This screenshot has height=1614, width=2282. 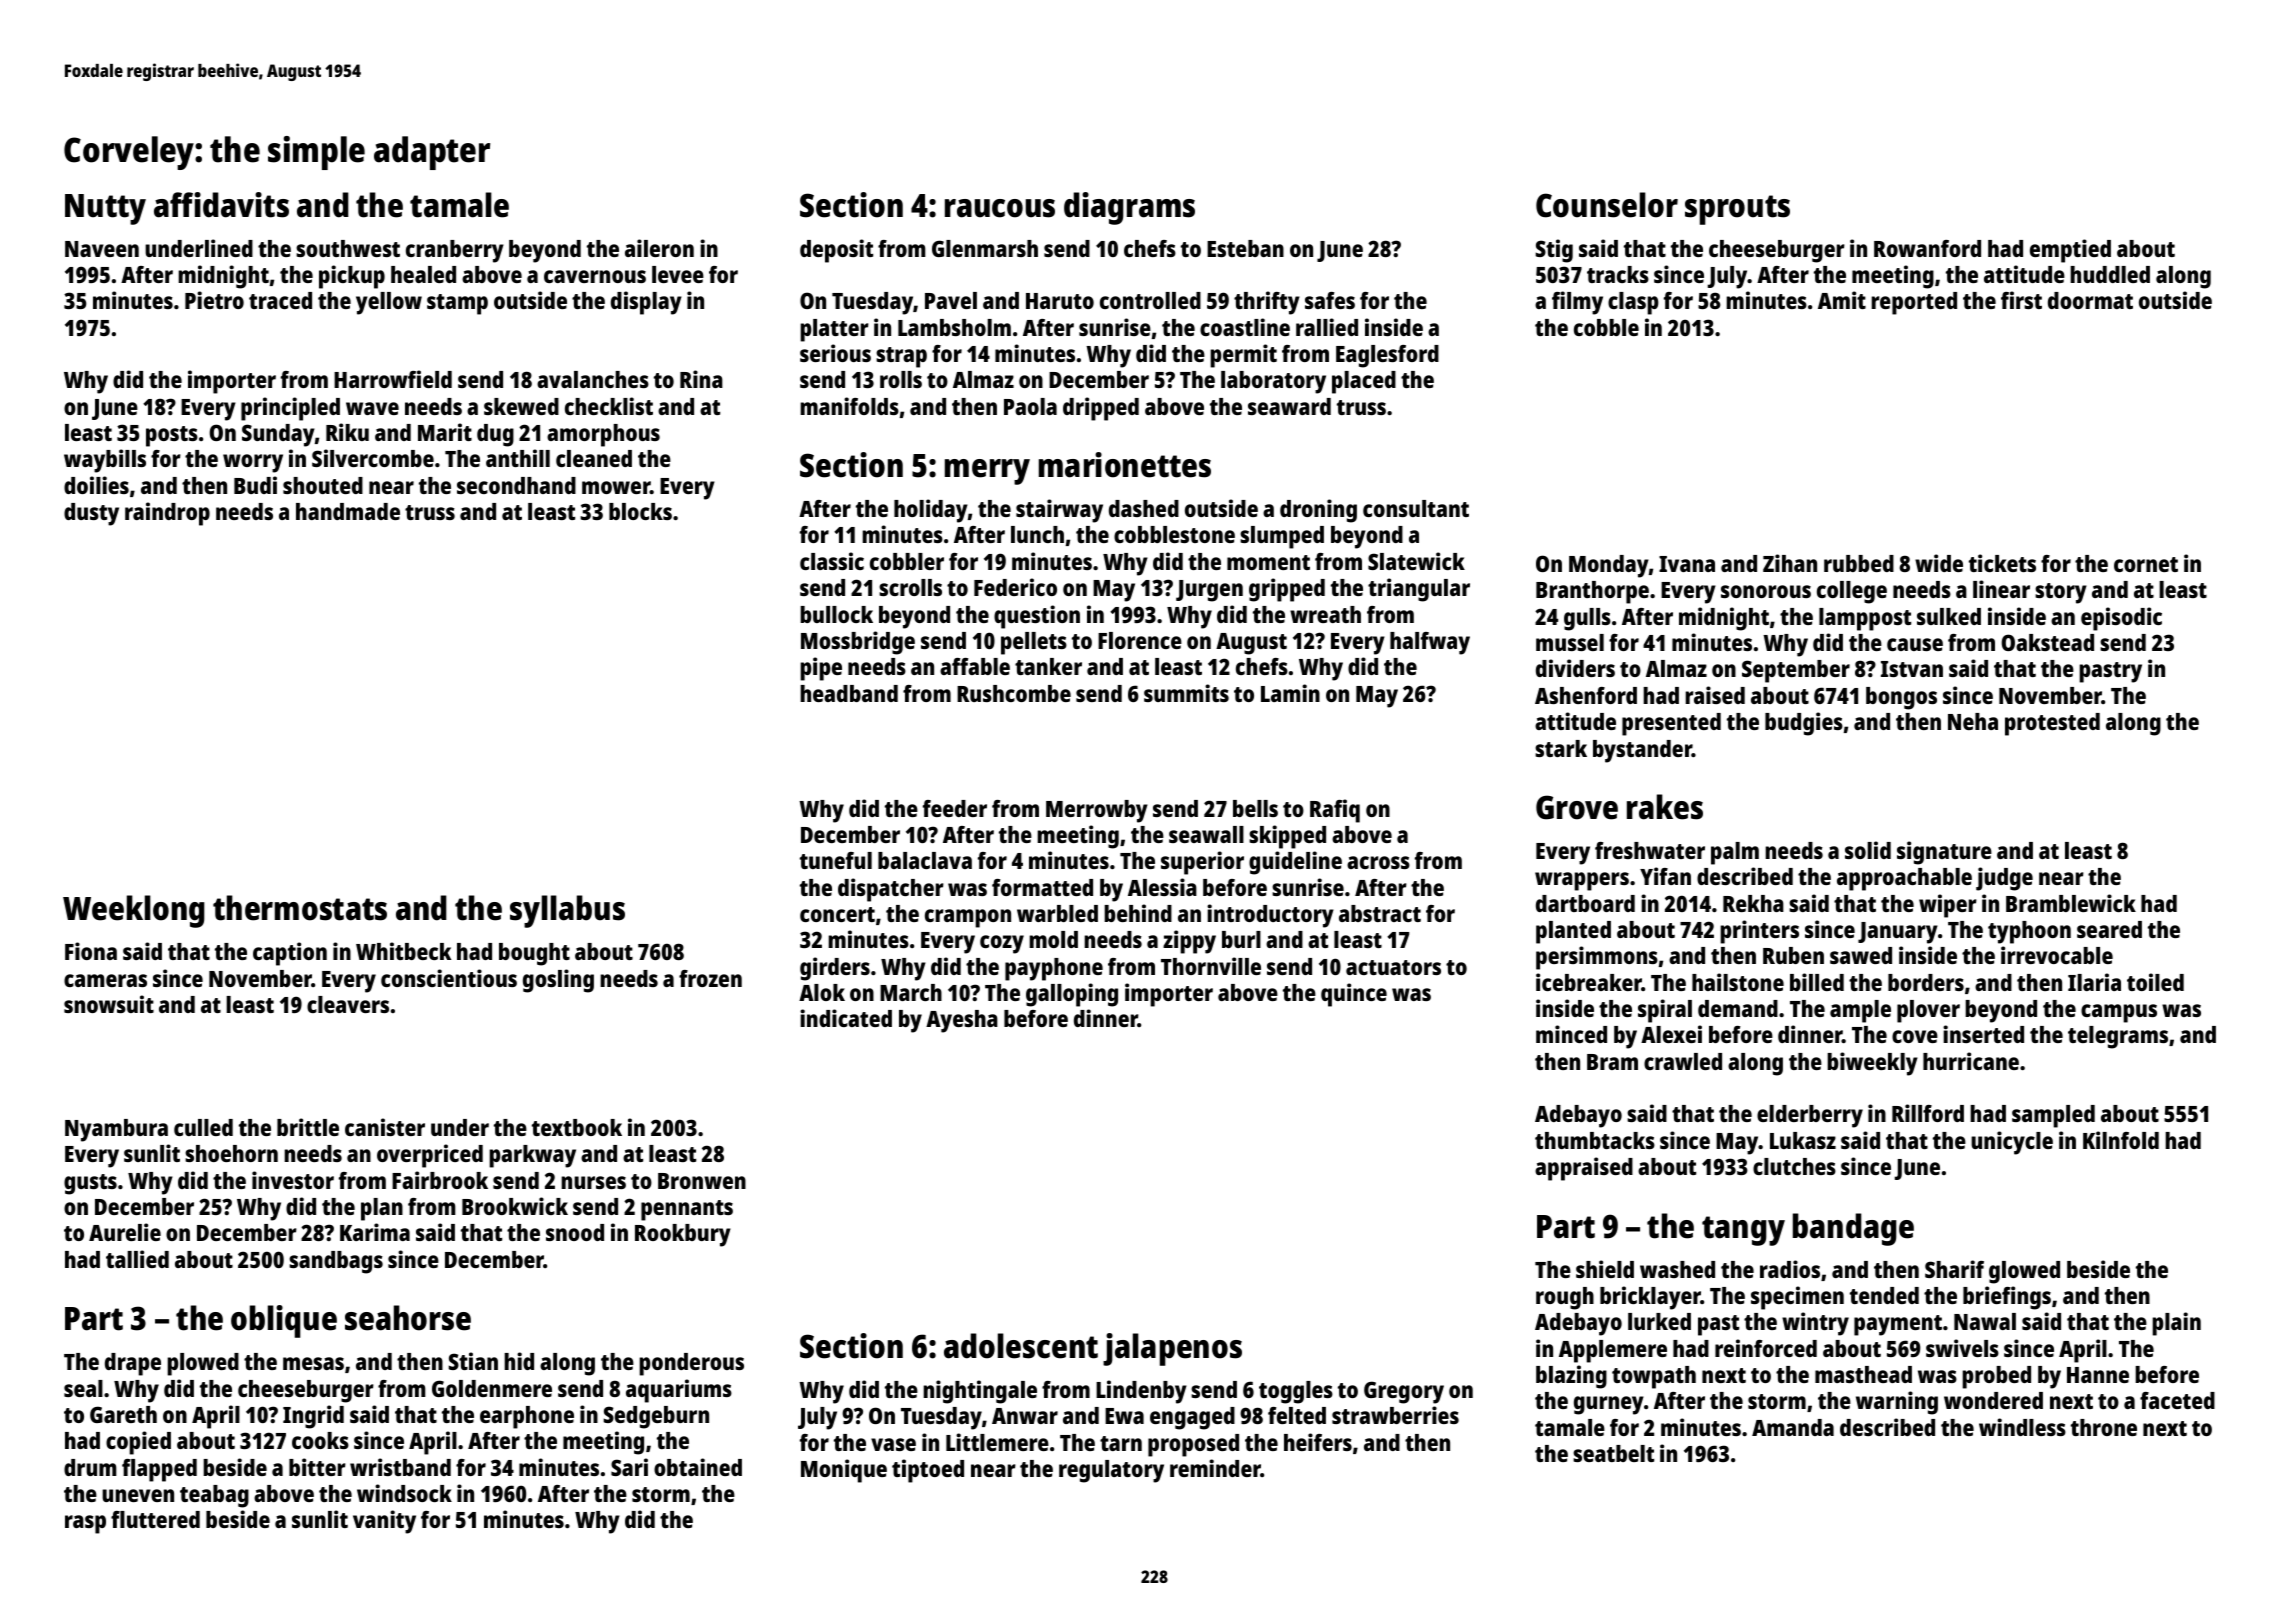 I want to click on telegrams, so click(x=2118, y=1037).
